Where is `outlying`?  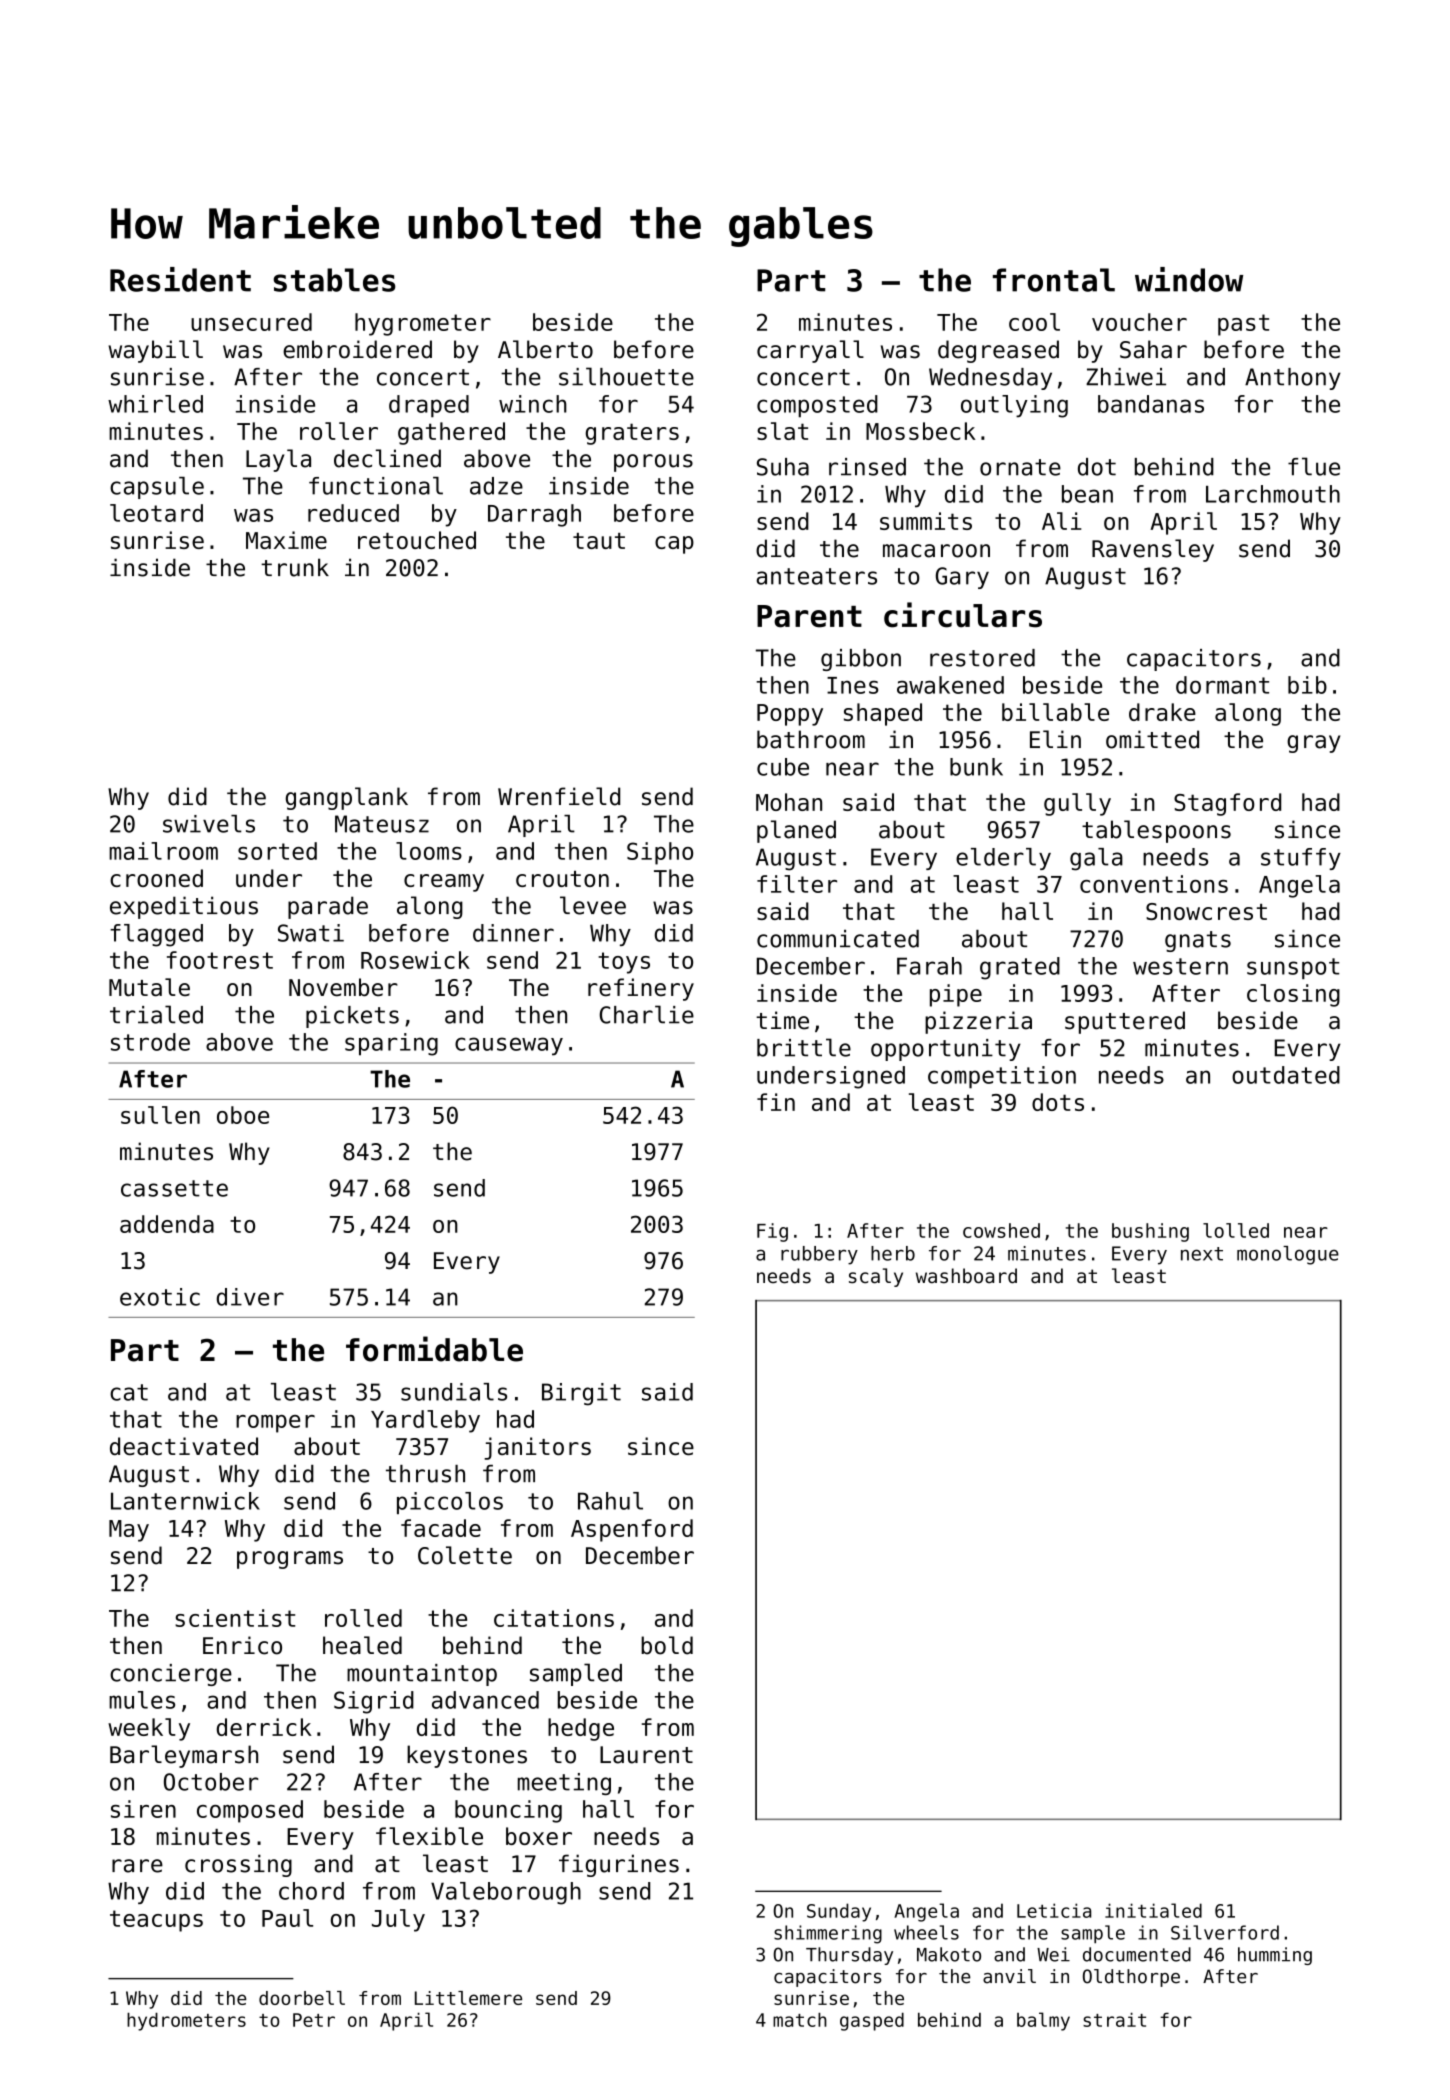
outlying is located at coordinates (1014, 406).
